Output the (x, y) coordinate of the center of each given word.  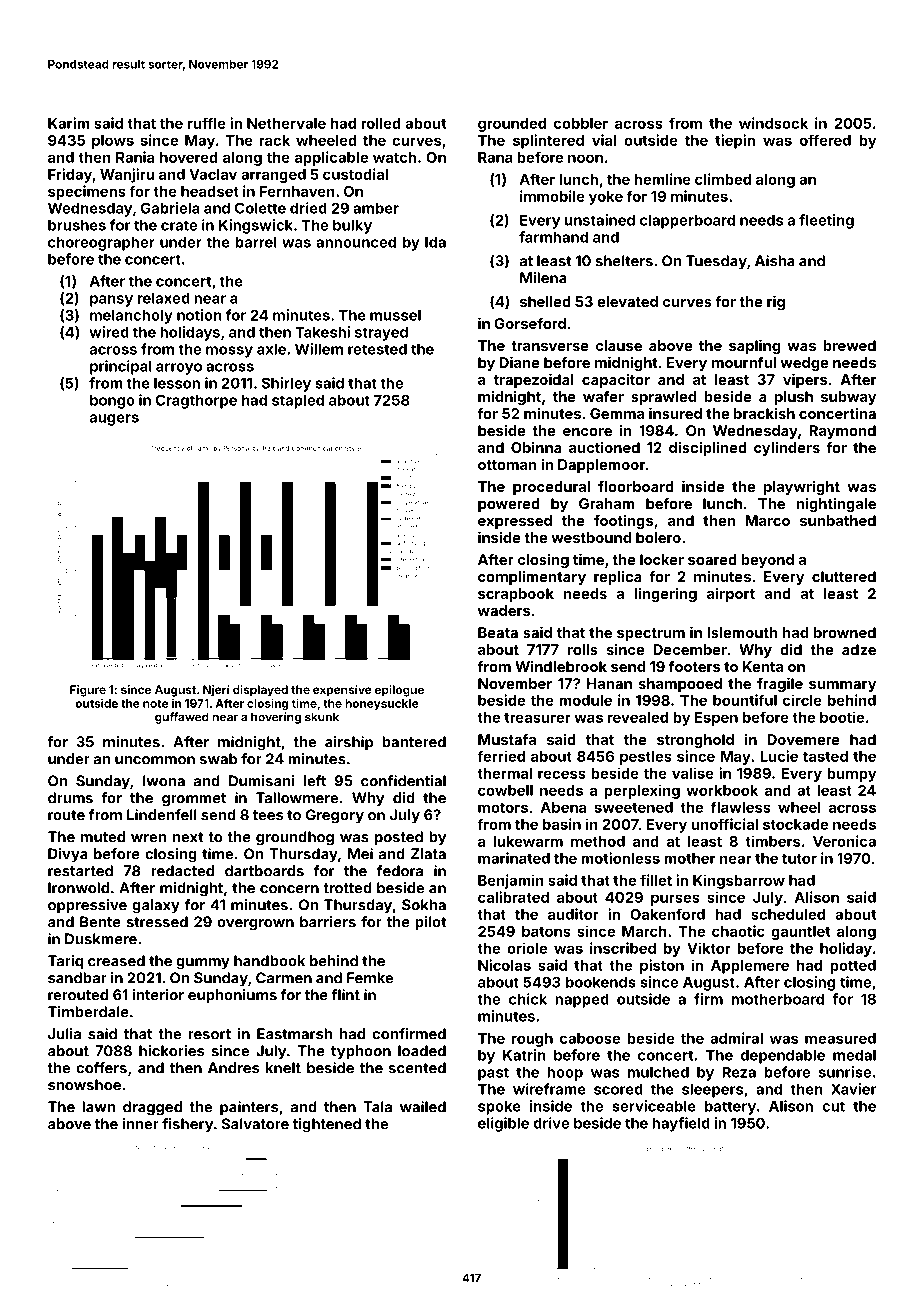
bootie (842, 717)
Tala (377, 1107)
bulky (352, 226)
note (155, 704)
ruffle (207, 123)
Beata (498, 632)
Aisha (775, 261)
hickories (171, 1051)
